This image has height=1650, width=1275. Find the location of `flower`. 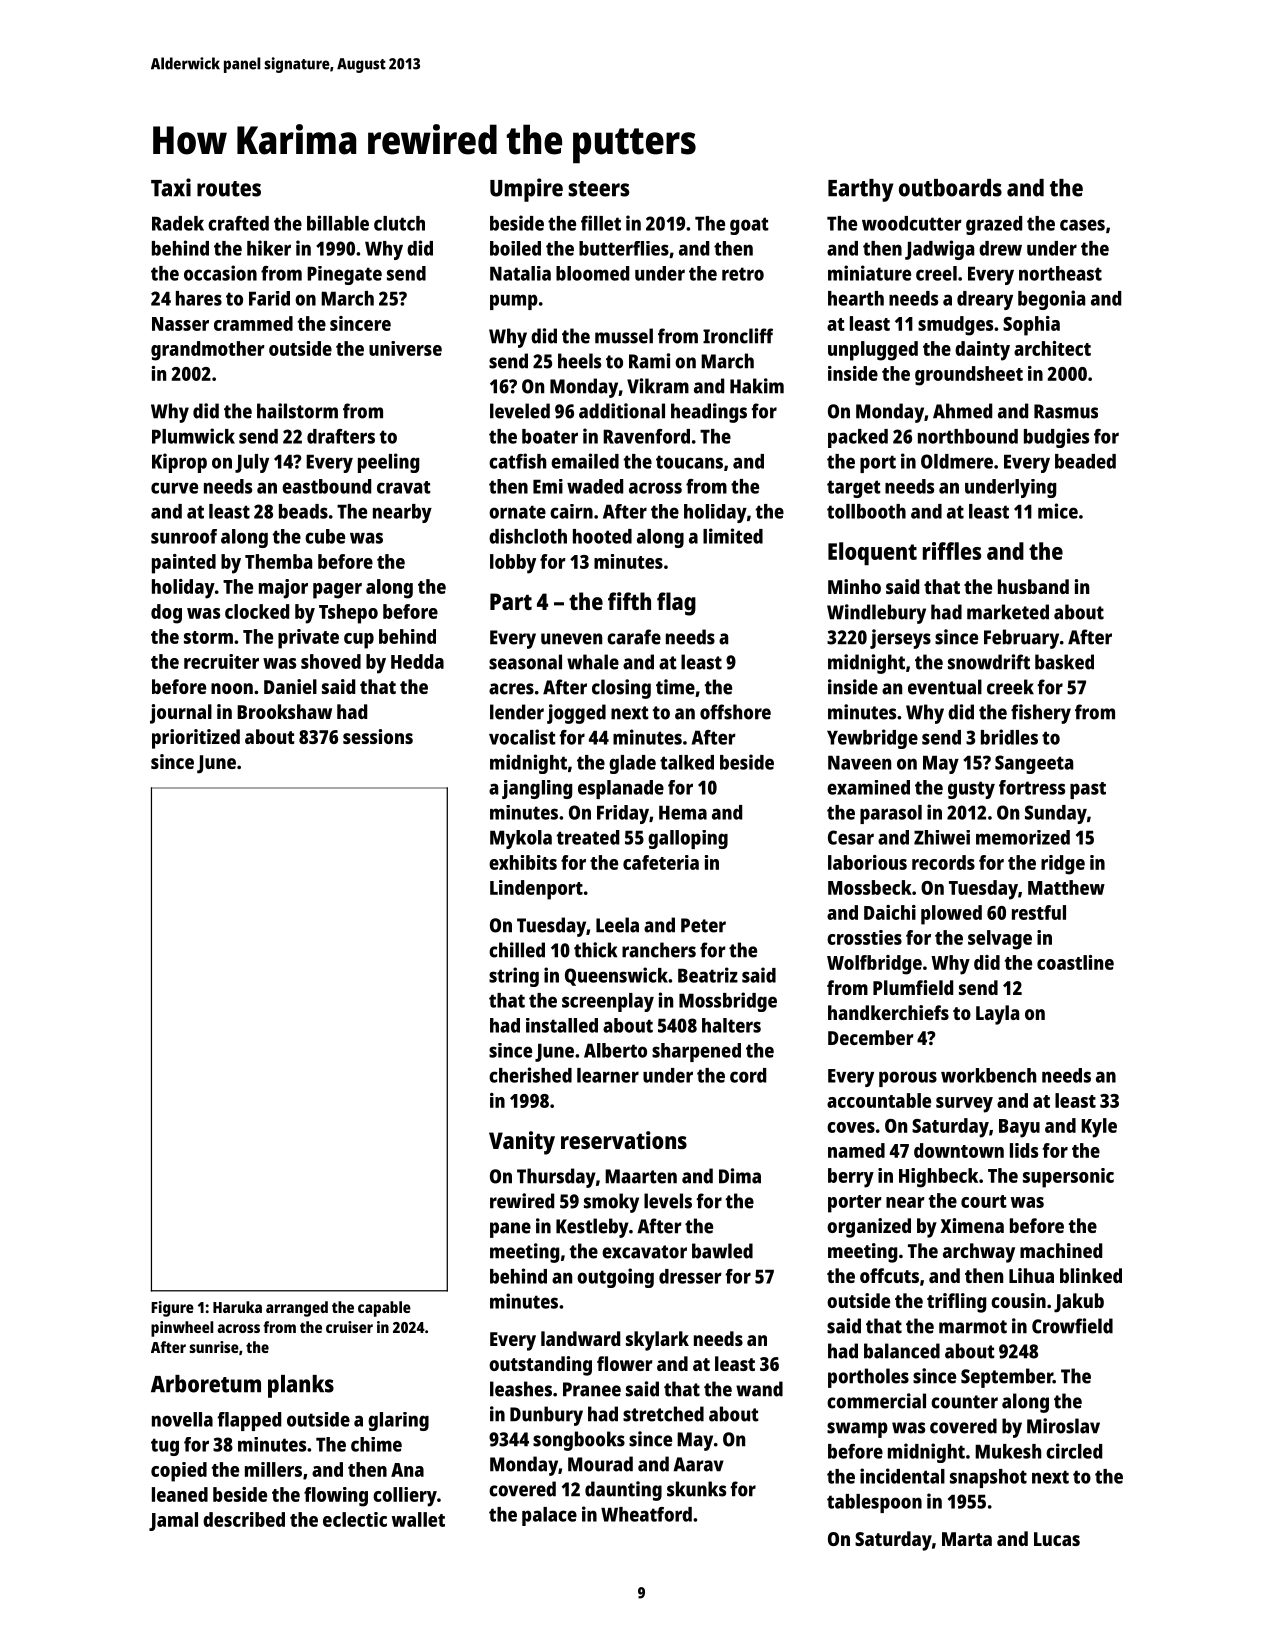

flower is located at coordinates (624, 1363).
